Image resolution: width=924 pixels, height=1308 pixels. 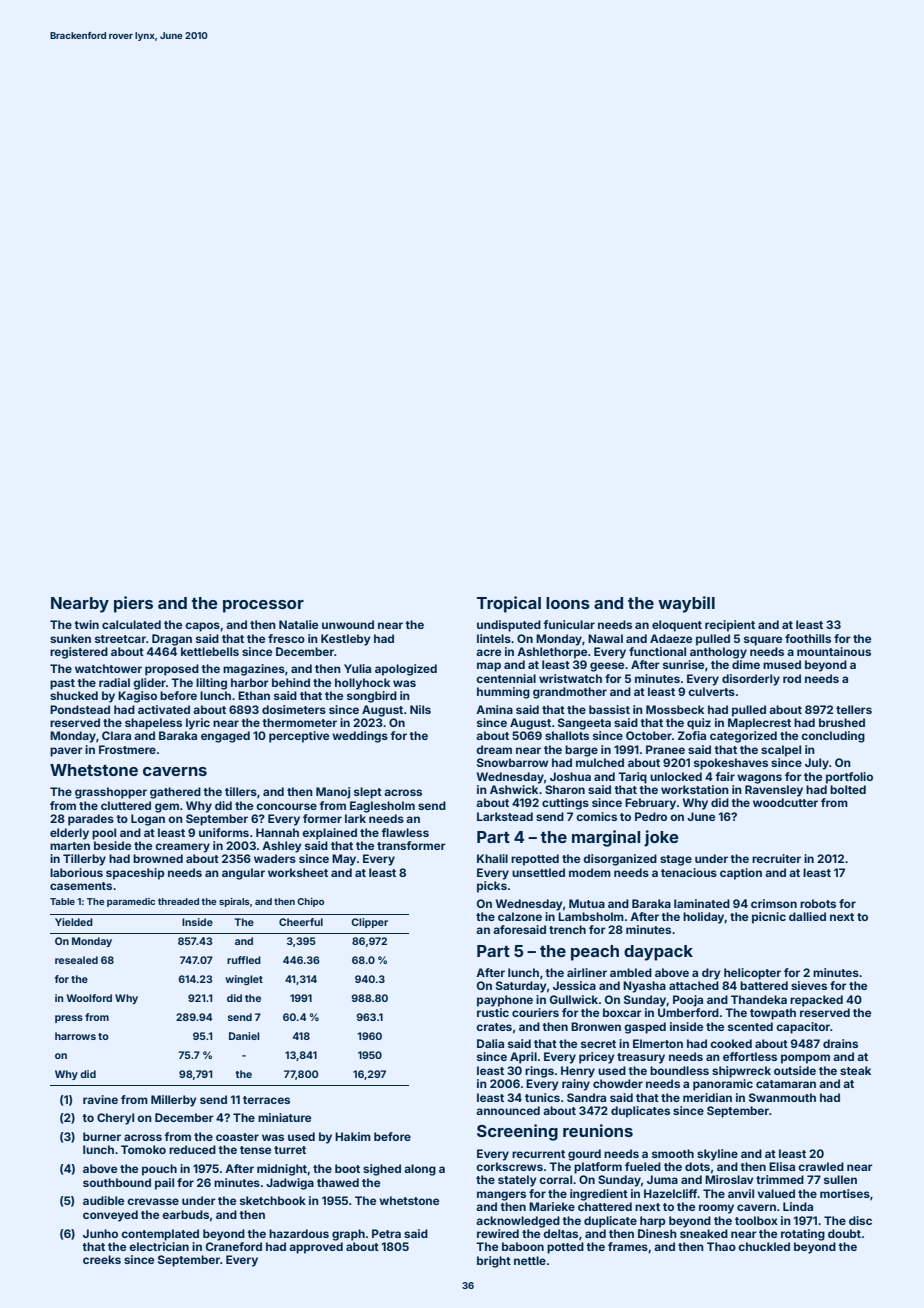 What do you see at coordinates (809, 985) in the screenshot?
I see `sieves` at bounding box center [809, 985].
